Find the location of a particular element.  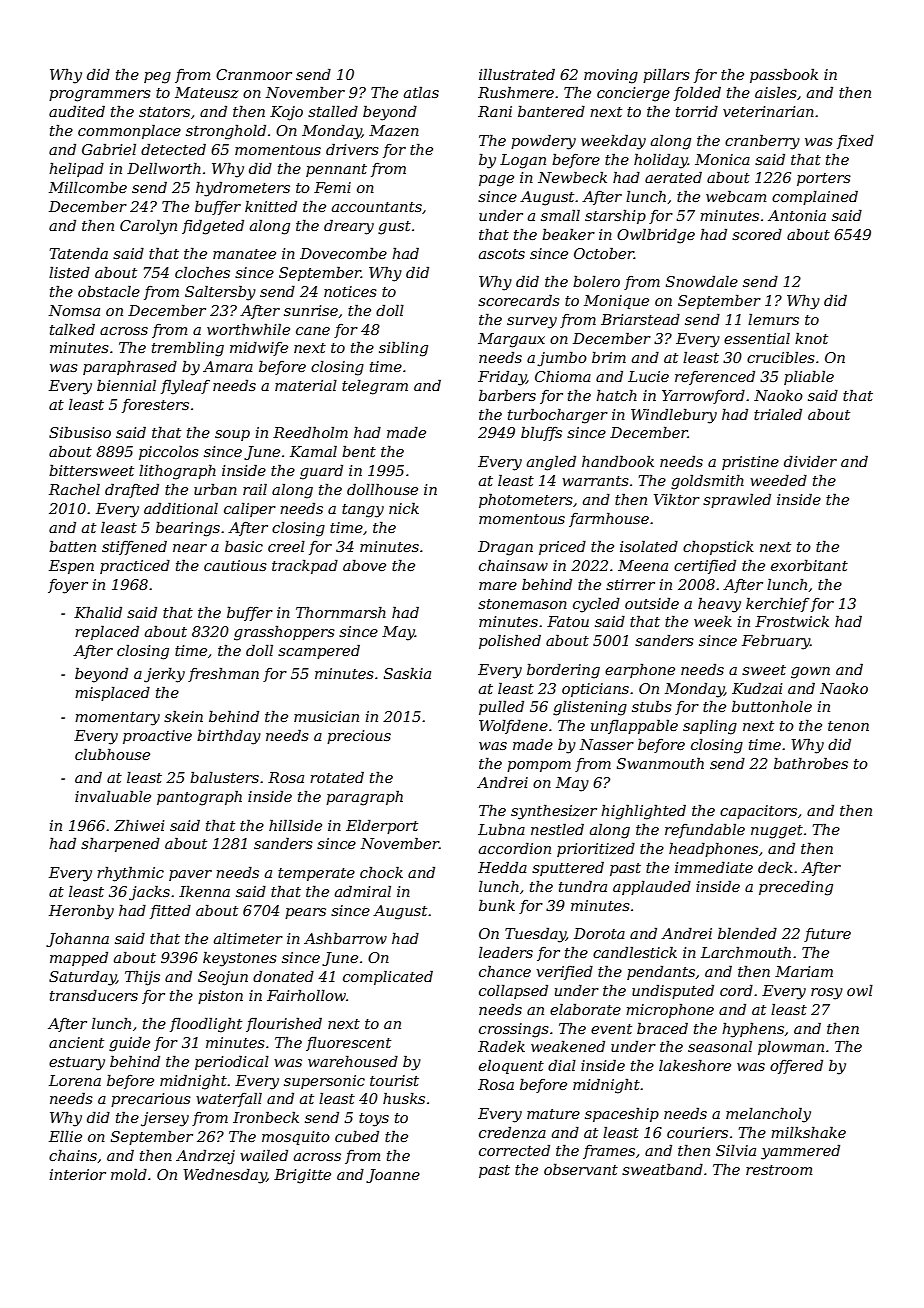

heavy is located at coordinates (719, 605).
